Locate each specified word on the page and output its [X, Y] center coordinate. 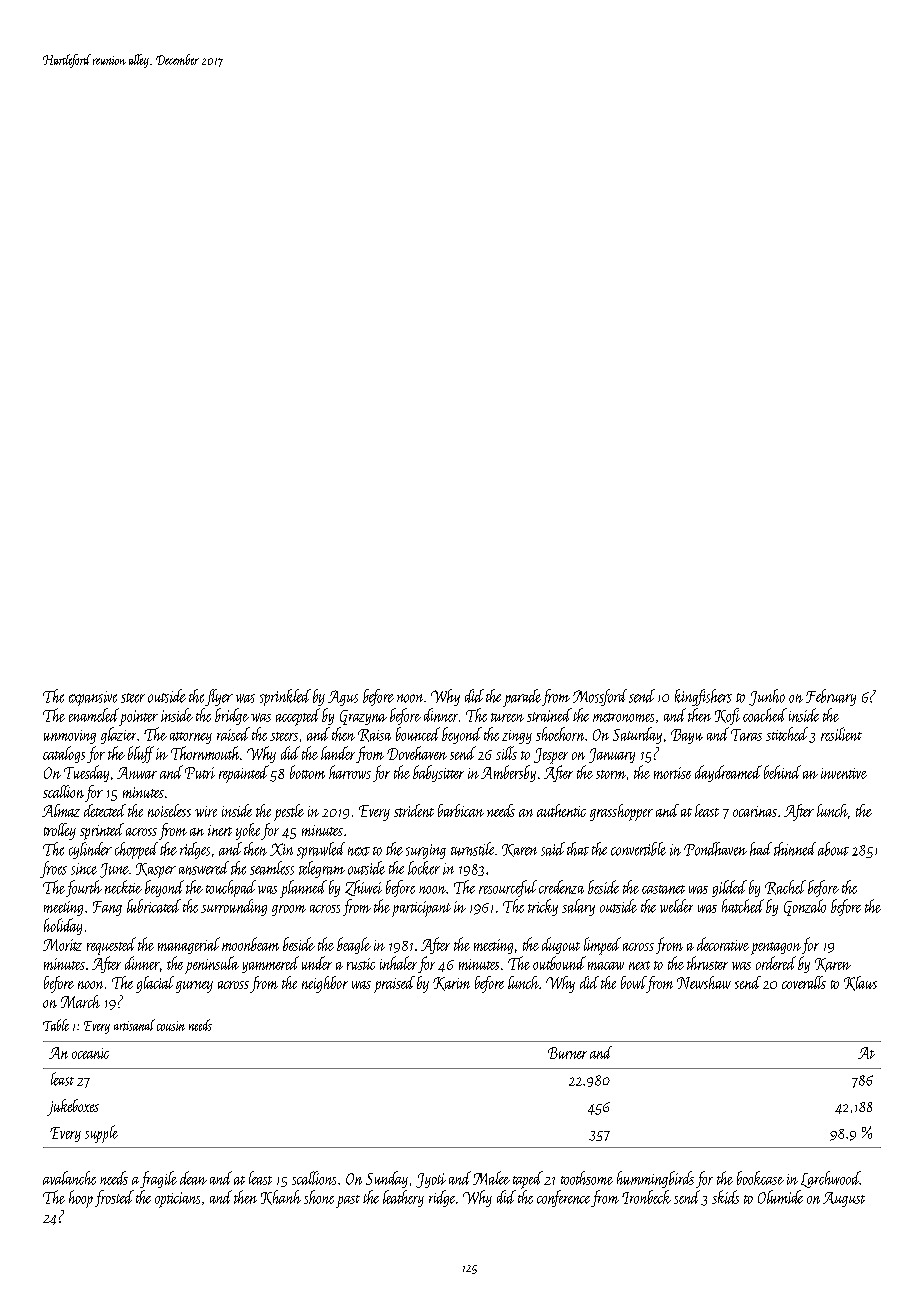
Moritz [62, 945]
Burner [567, 1053]
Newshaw [704, 982]
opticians [177, 1200]
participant [421, 909]
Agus [343, 698]
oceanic [90, 1053]
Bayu [687, 736]
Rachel [785, 887]
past [348, 1201]
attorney [191, 738]
